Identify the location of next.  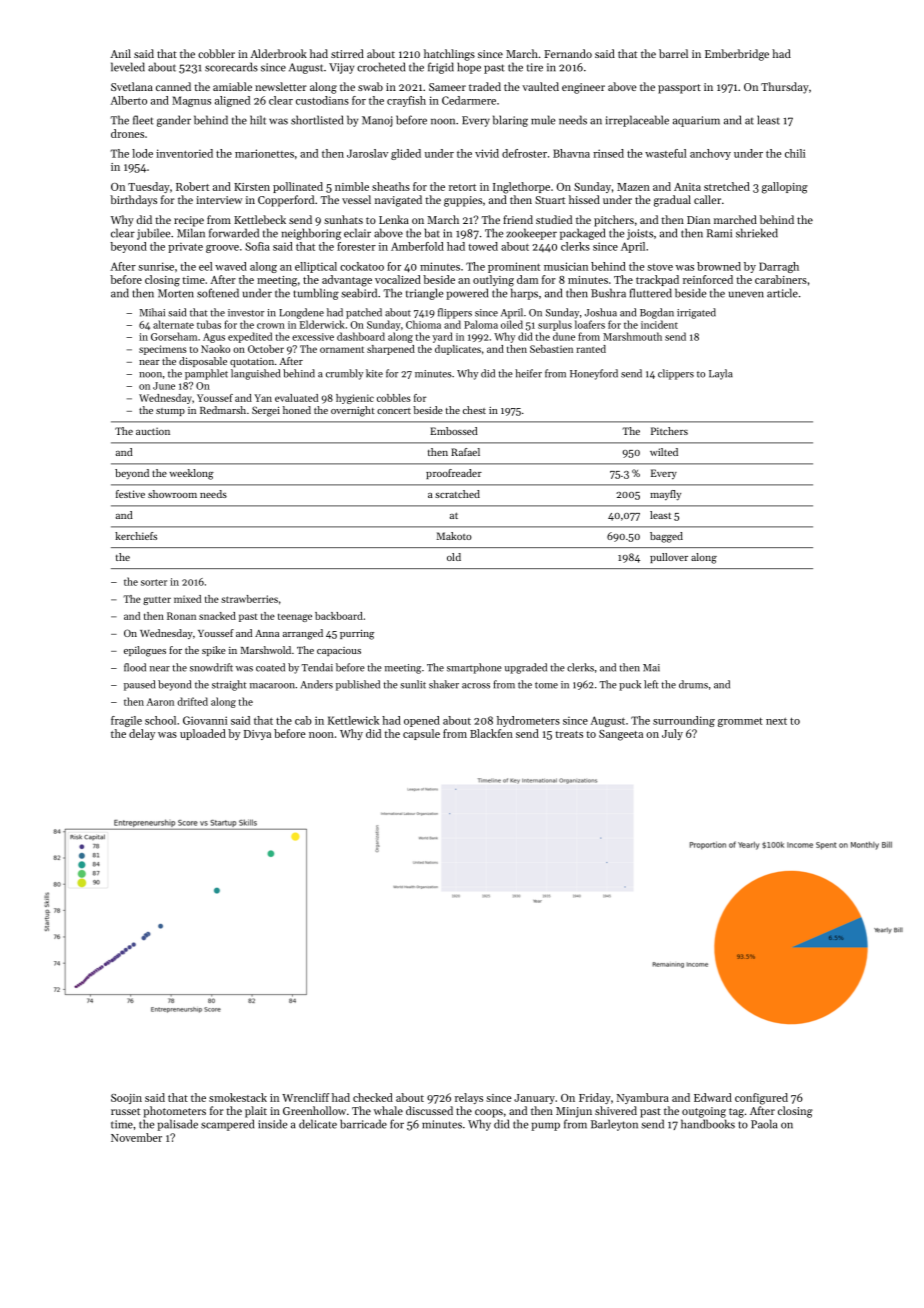
(776, 721).
